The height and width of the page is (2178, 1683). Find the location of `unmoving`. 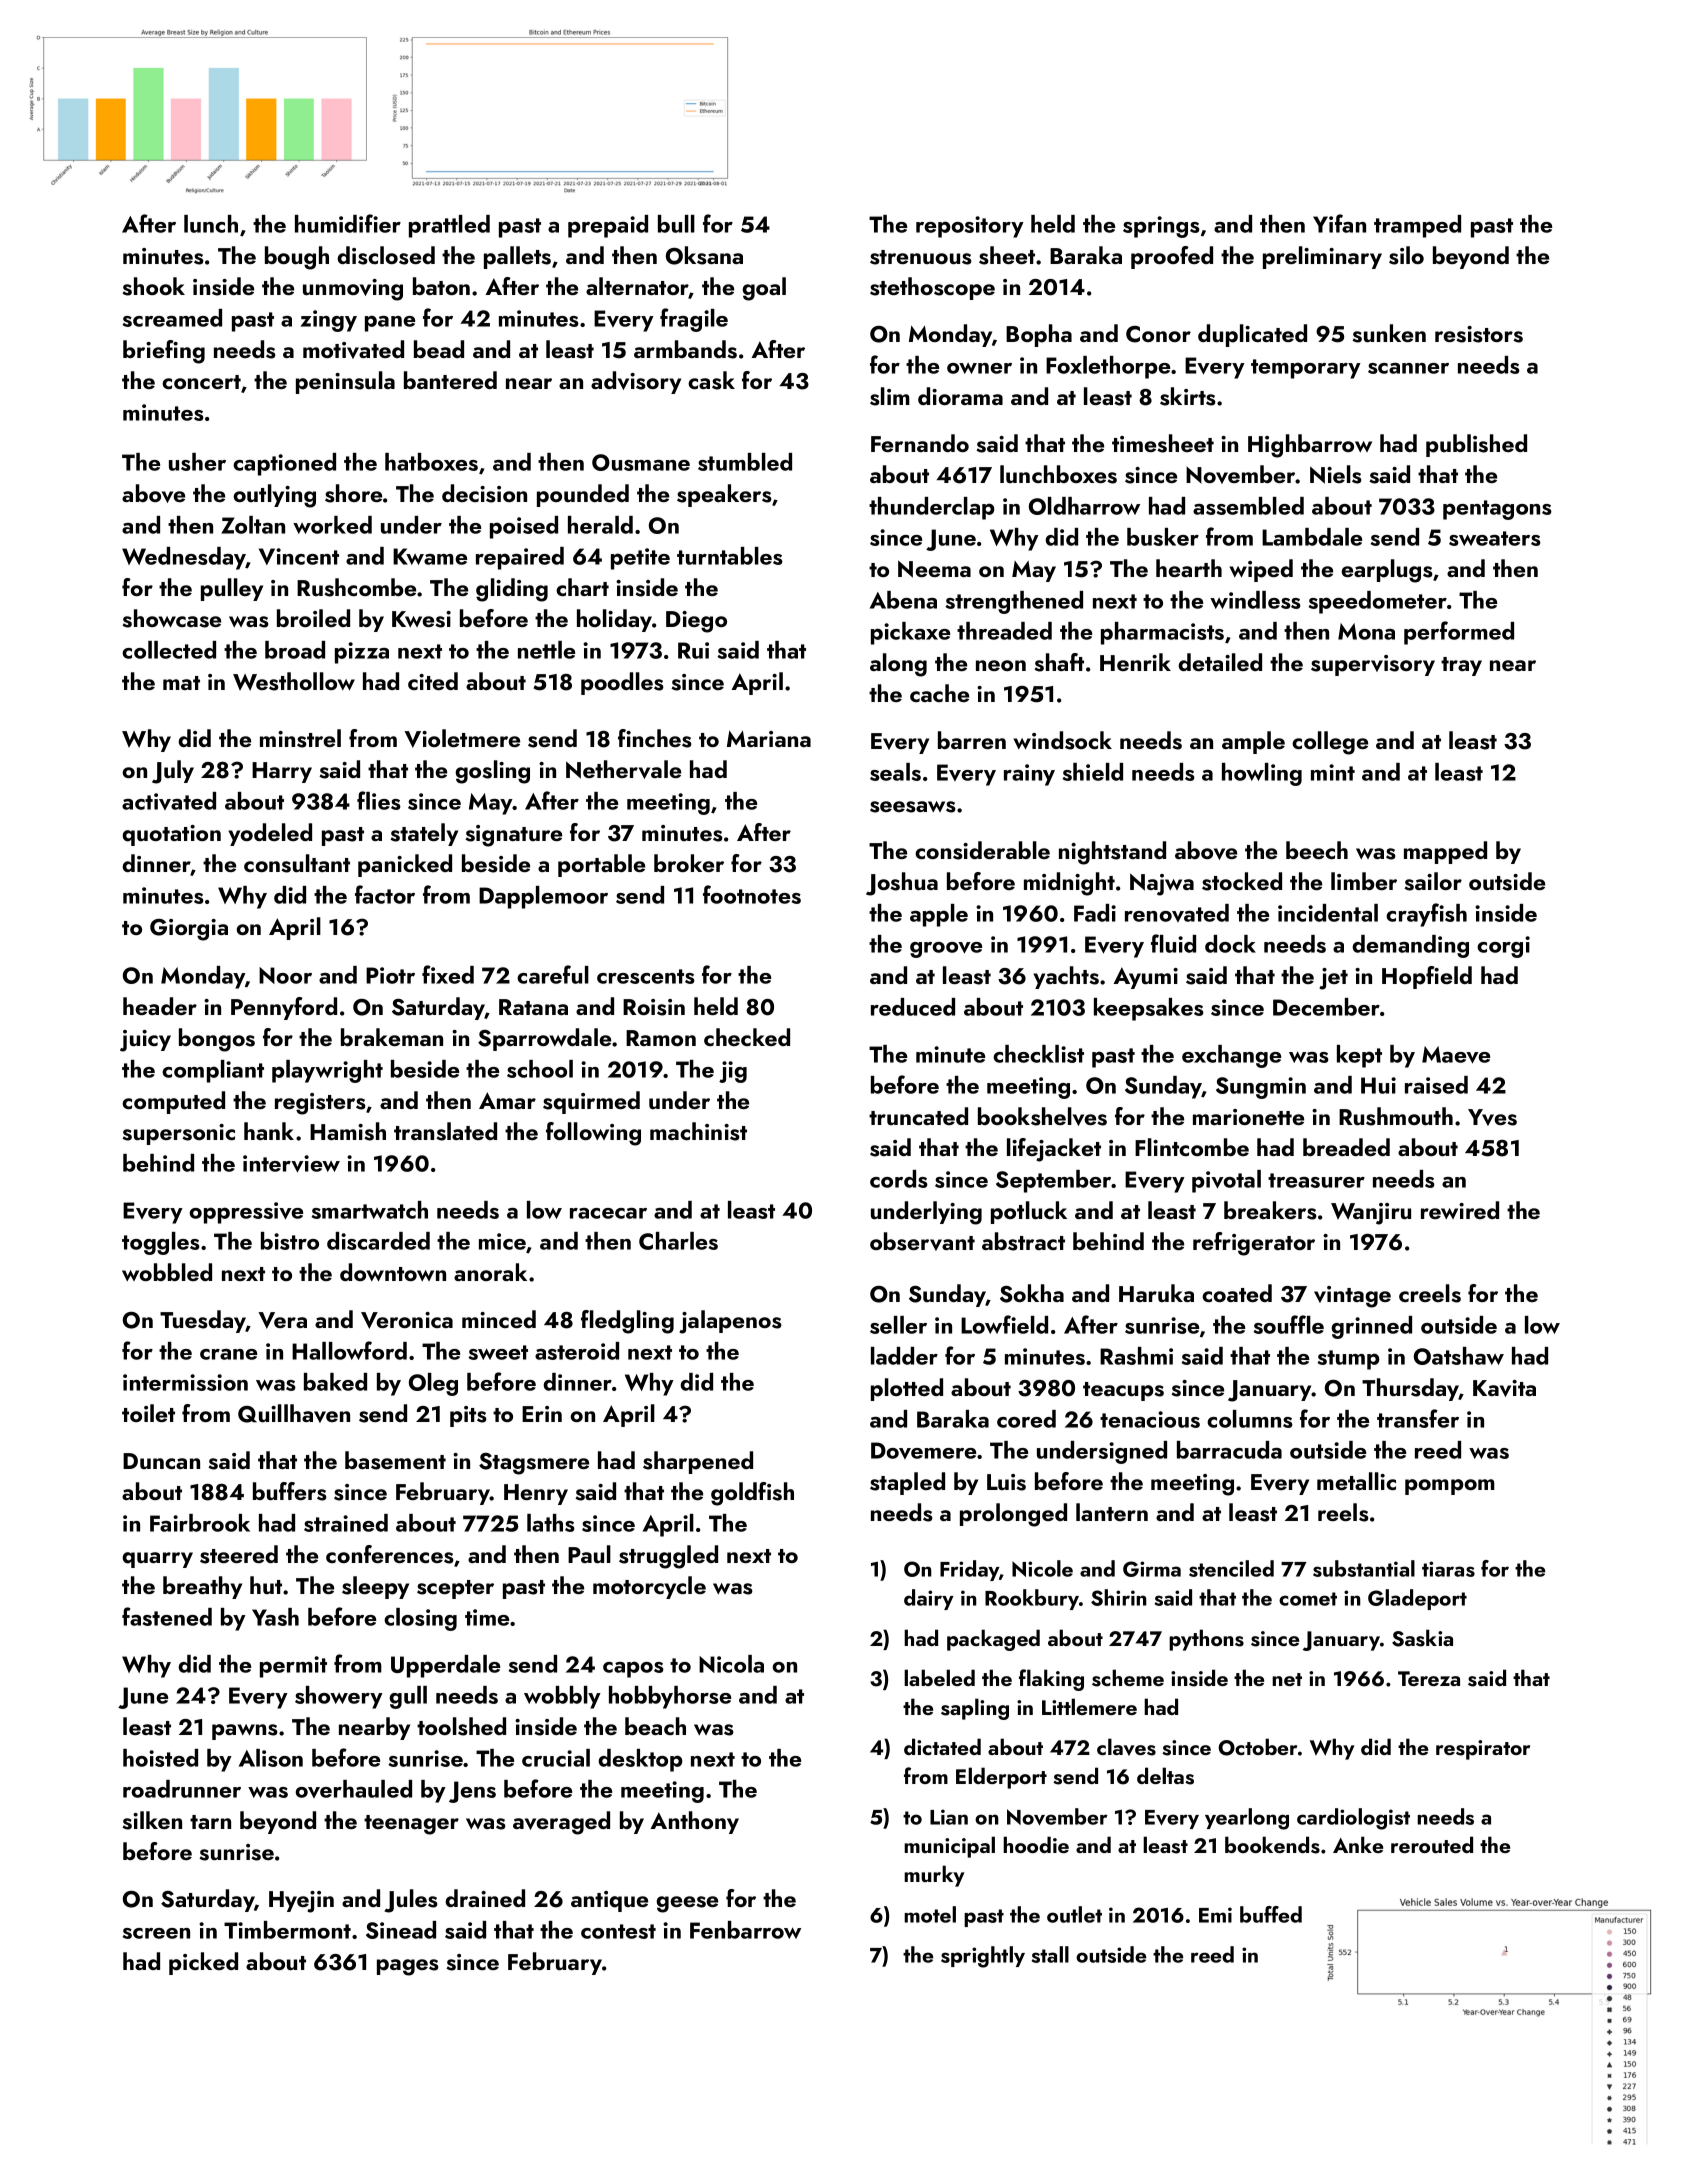

unmoving is located at coordinates (353, 290).
